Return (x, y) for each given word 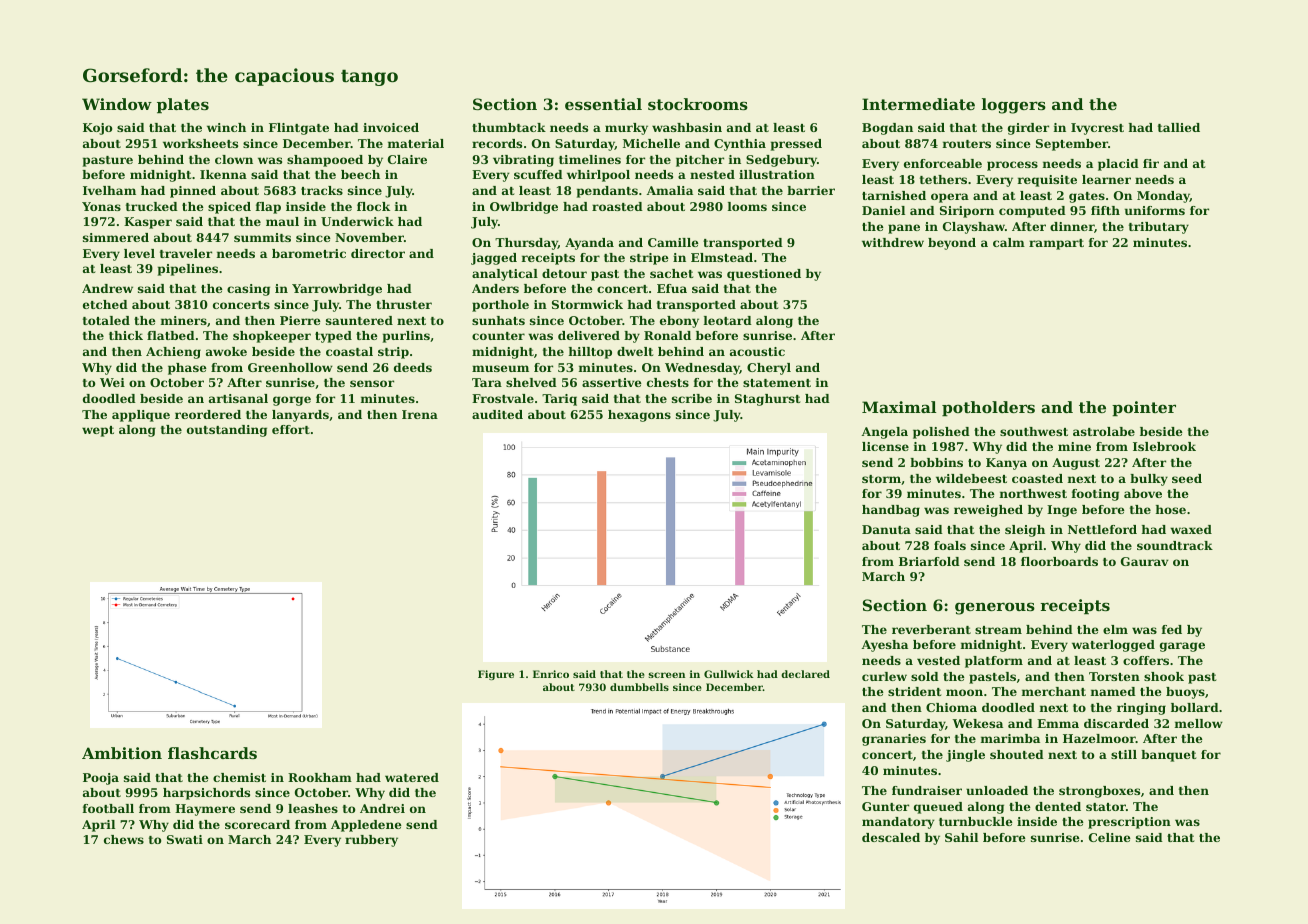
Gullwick (729, 674)
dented (1058, 806)
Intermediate (918, 104)
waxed (1191, 529)
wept (98, 431)
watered (412, 777)
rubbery (371, 841)
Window (117, 104)
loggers (1014, 106)
